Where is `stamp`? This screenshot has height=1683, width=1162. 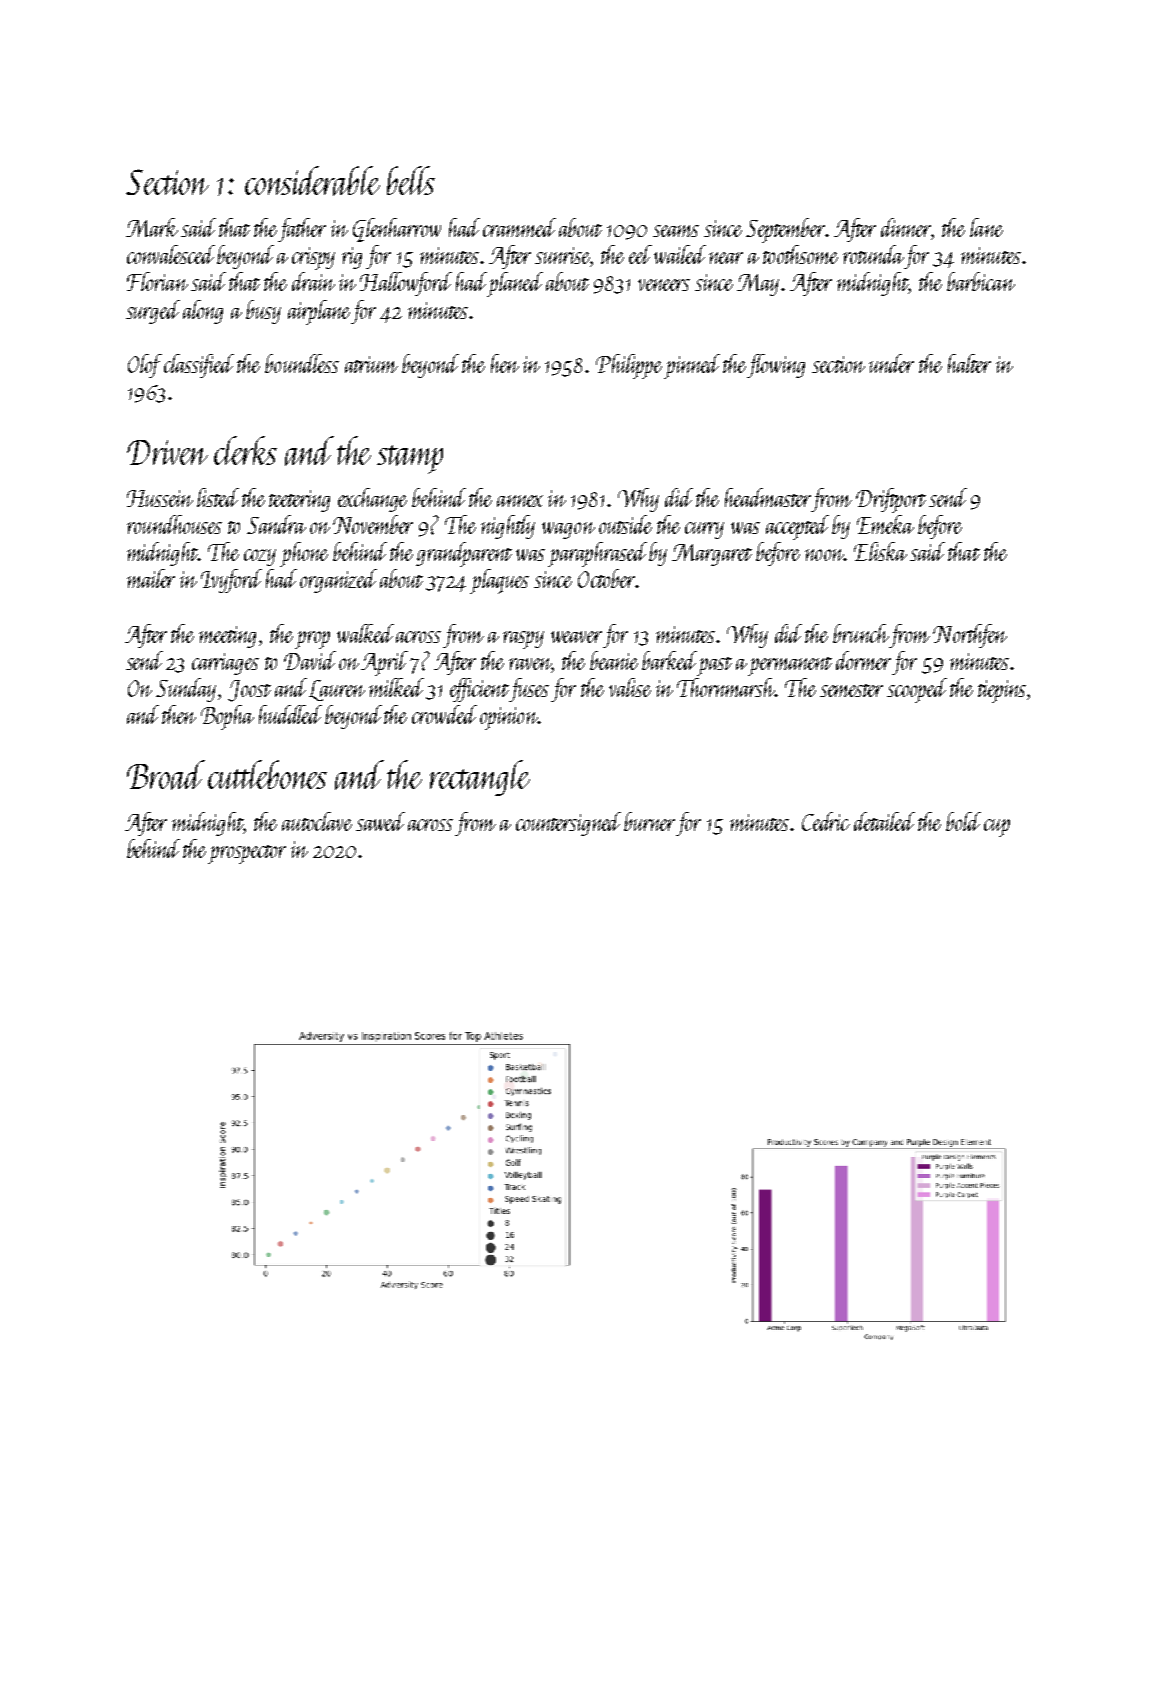 stamp is located at coordinates (410, 459).
